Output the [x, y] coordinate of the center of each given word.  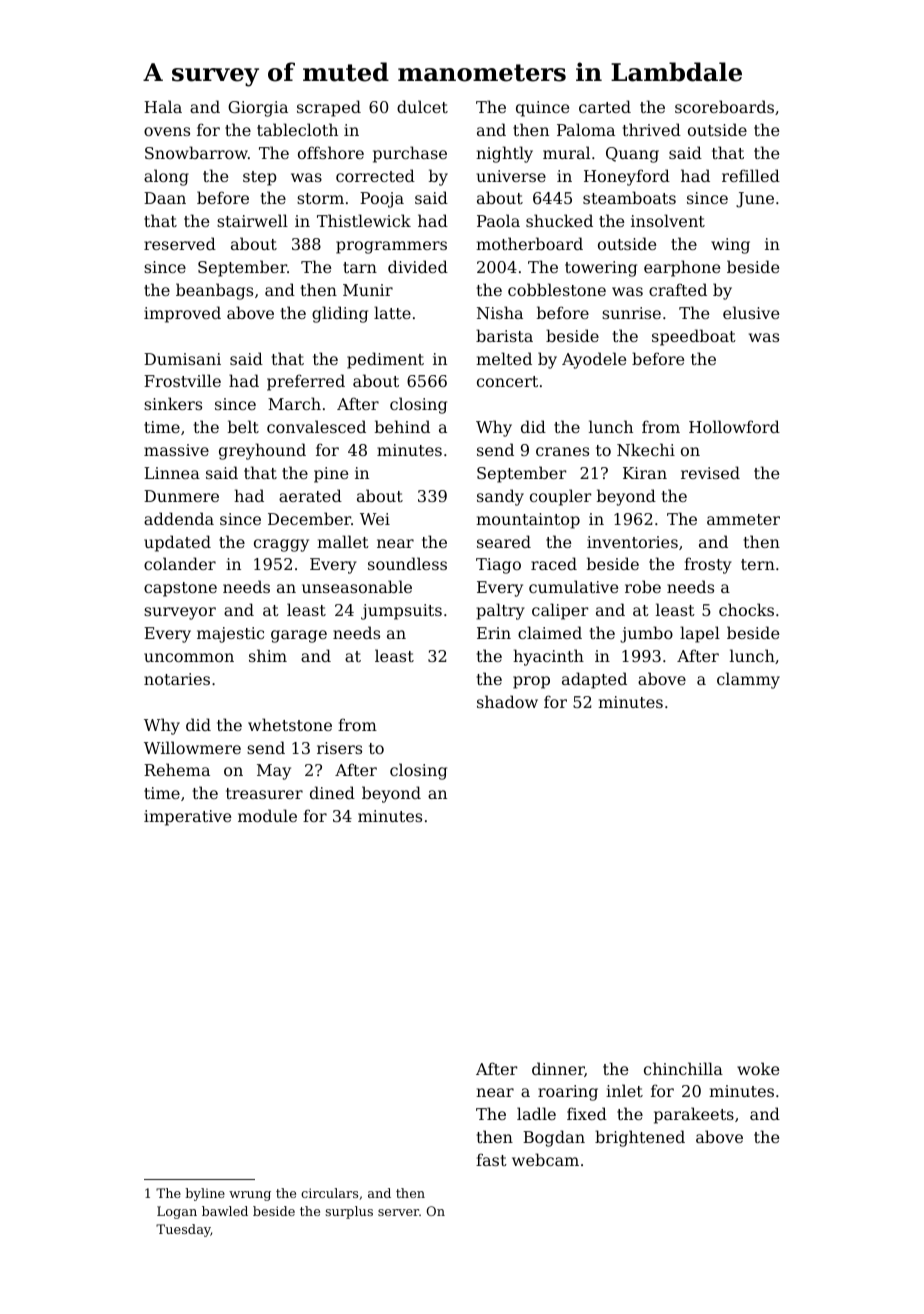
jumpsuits [401, 612]
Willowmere [192, 747]
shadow [507, 701]
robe [643, 586]
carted [605, 106]
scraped [329, 108]
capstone [180, 589]
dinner [558, 1069]
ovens [167, 131]
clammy [748, 680]
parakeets [694, 1115]
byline [205, 1194]
